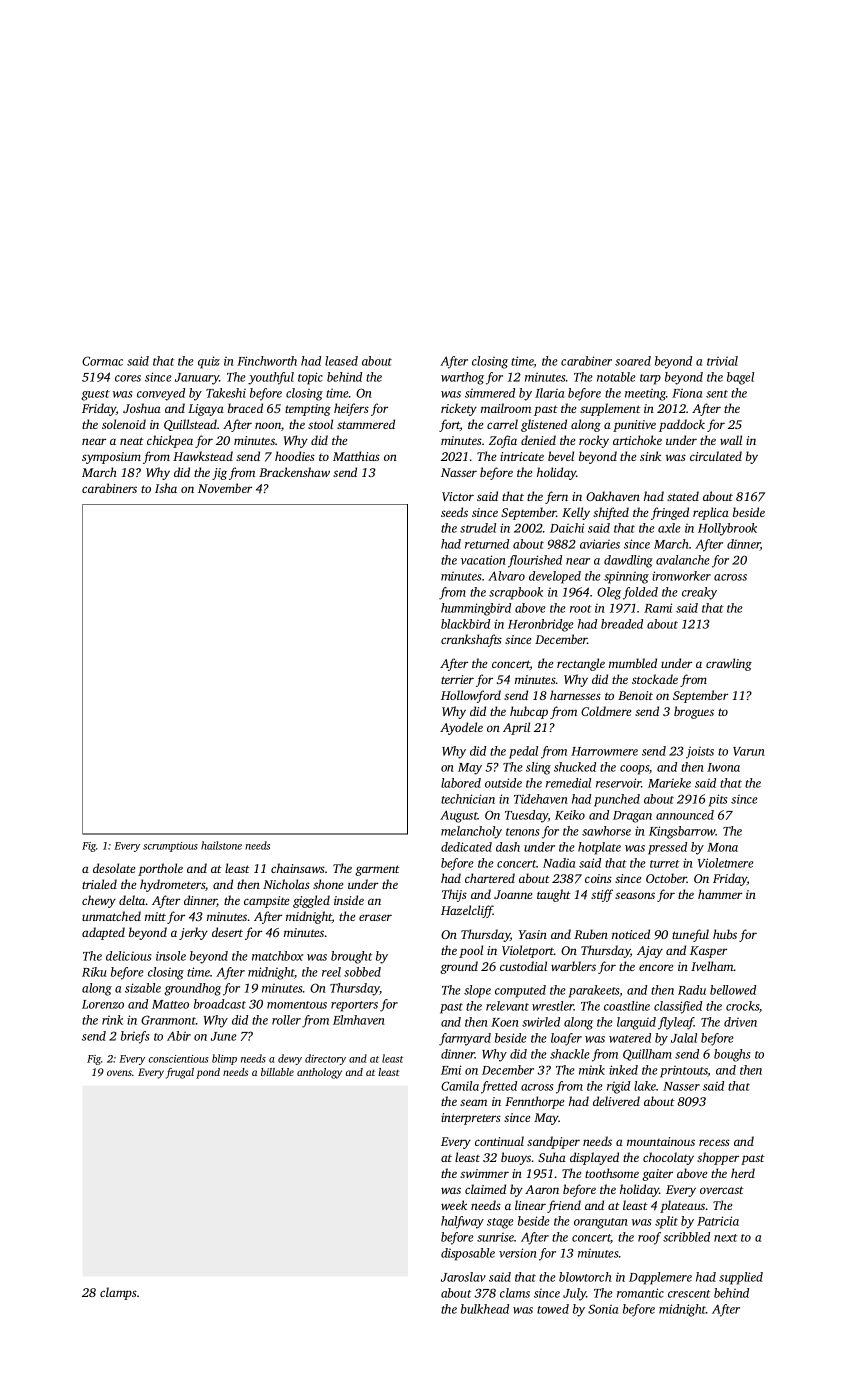 This screenshot has width=849, height=1400. Describe the element at coordinates (729, 664) in the screenshot. I see `crawling` at that location.
